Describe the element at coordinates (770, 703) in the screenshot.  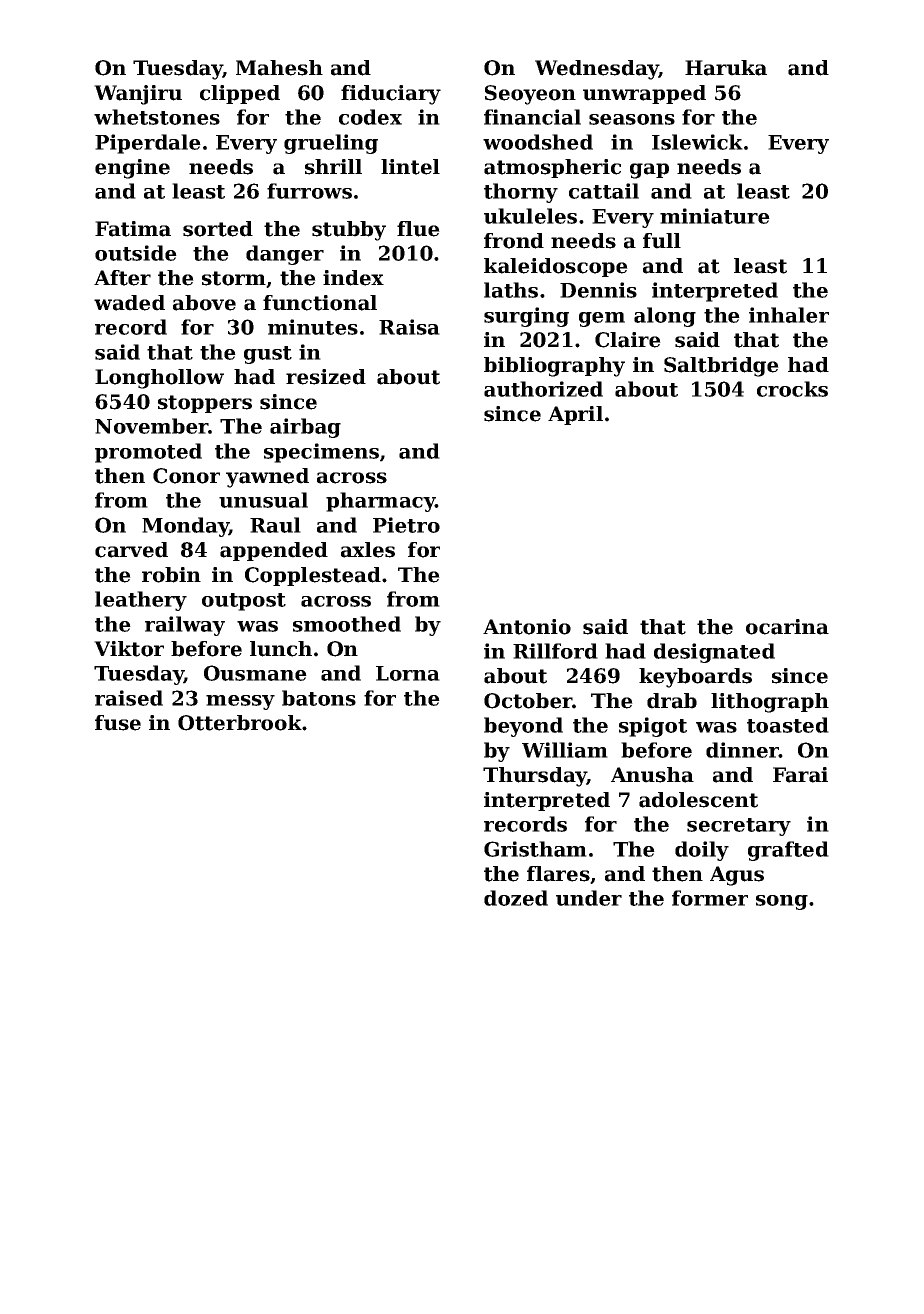
I see `lithograph` at that location.
